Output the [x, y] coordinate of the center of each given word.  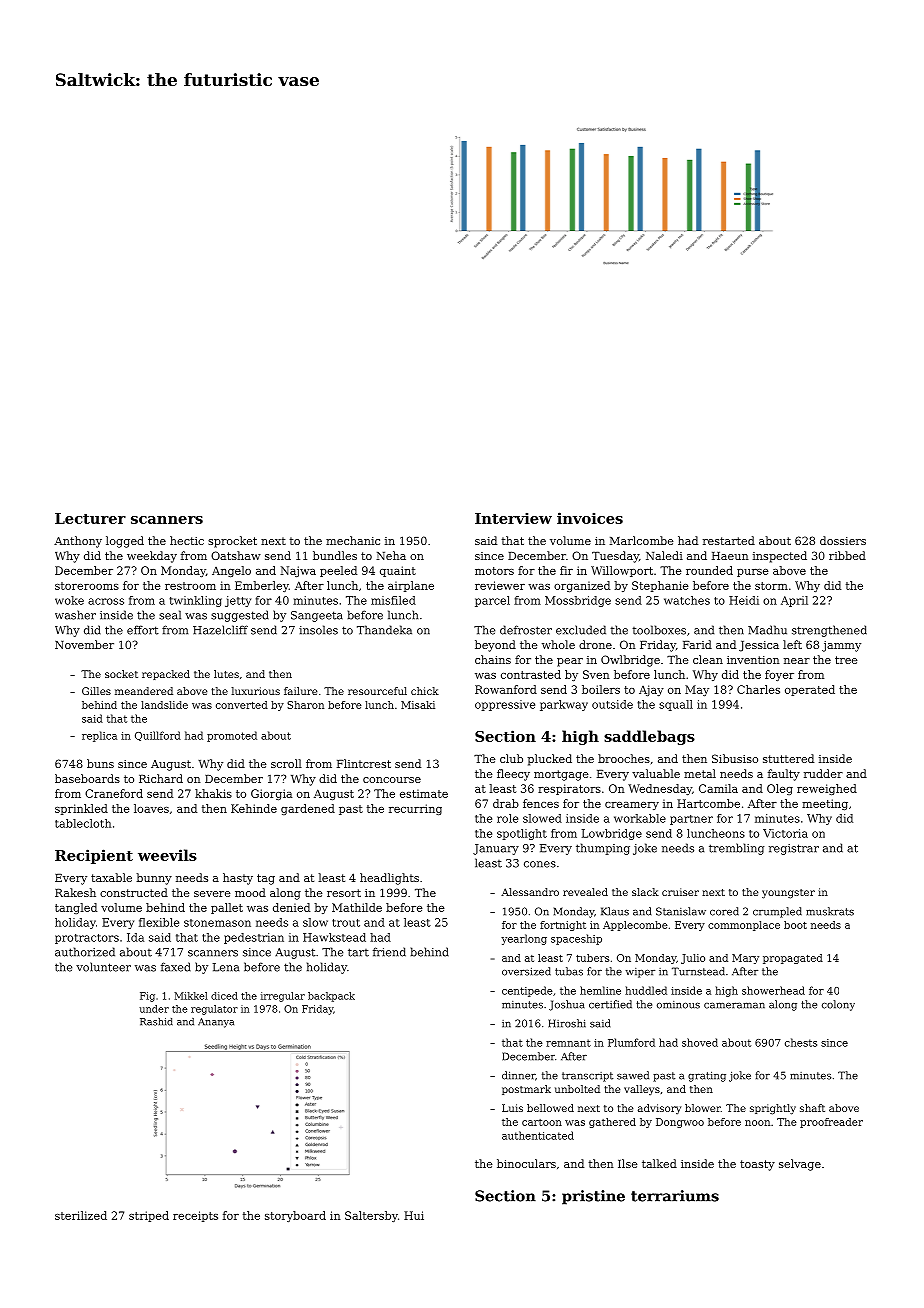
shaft [812, 1108]
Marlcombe [641, 540]
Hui [414, 1215]
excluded [581, 630]
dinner [518, 1075]
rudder [823, 773]
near [797, 661]
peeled [338, 571]
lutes [226, 674]
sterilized [81, 1215]
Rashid [156, 1022]
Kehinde [254, 808]
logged [125, 542]
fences [541, 803]
